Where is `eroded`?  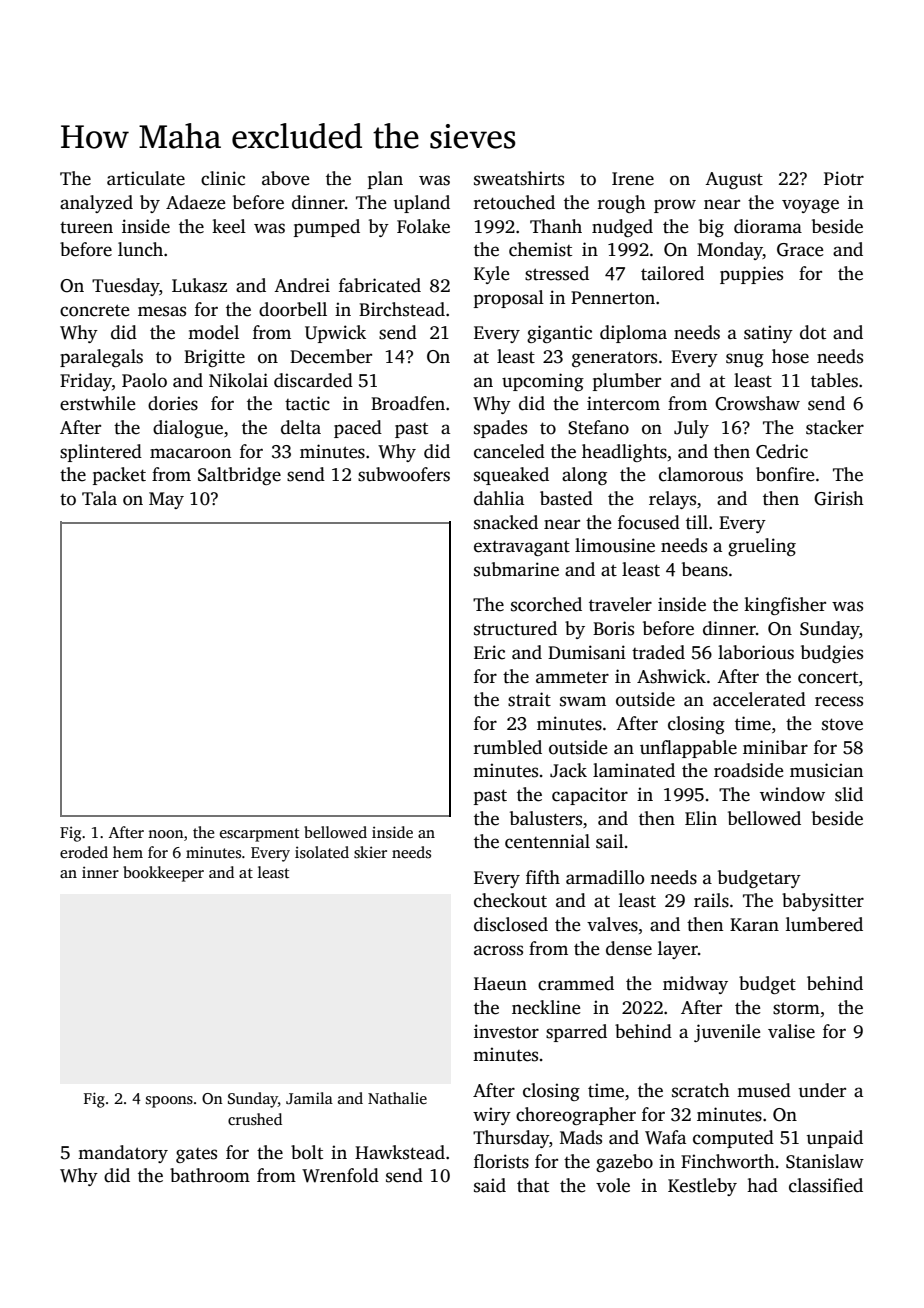 eroded is located at coordinates (84, 852).
